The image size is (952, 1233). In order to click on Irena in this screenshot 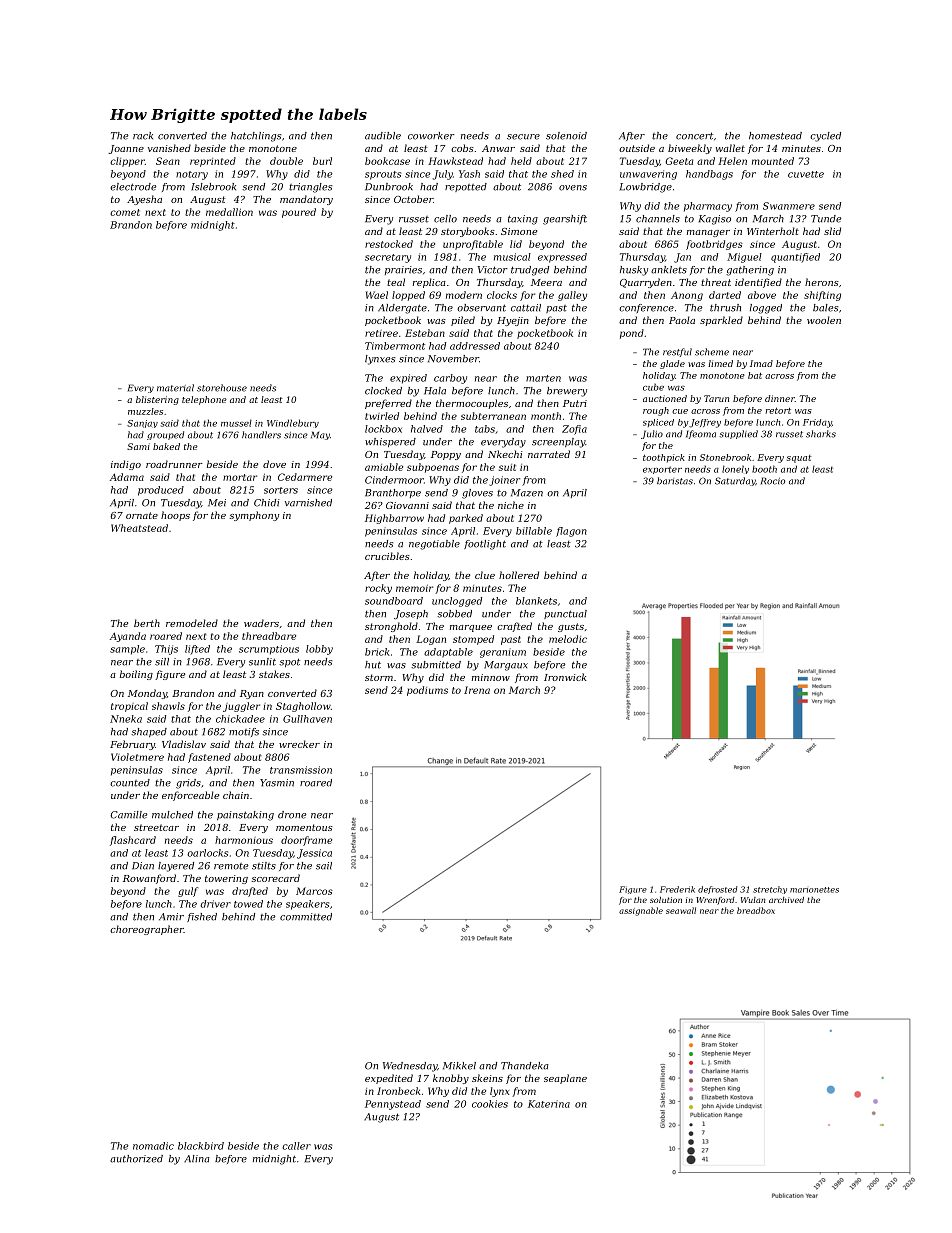, I will do `click(477, 690)`.
